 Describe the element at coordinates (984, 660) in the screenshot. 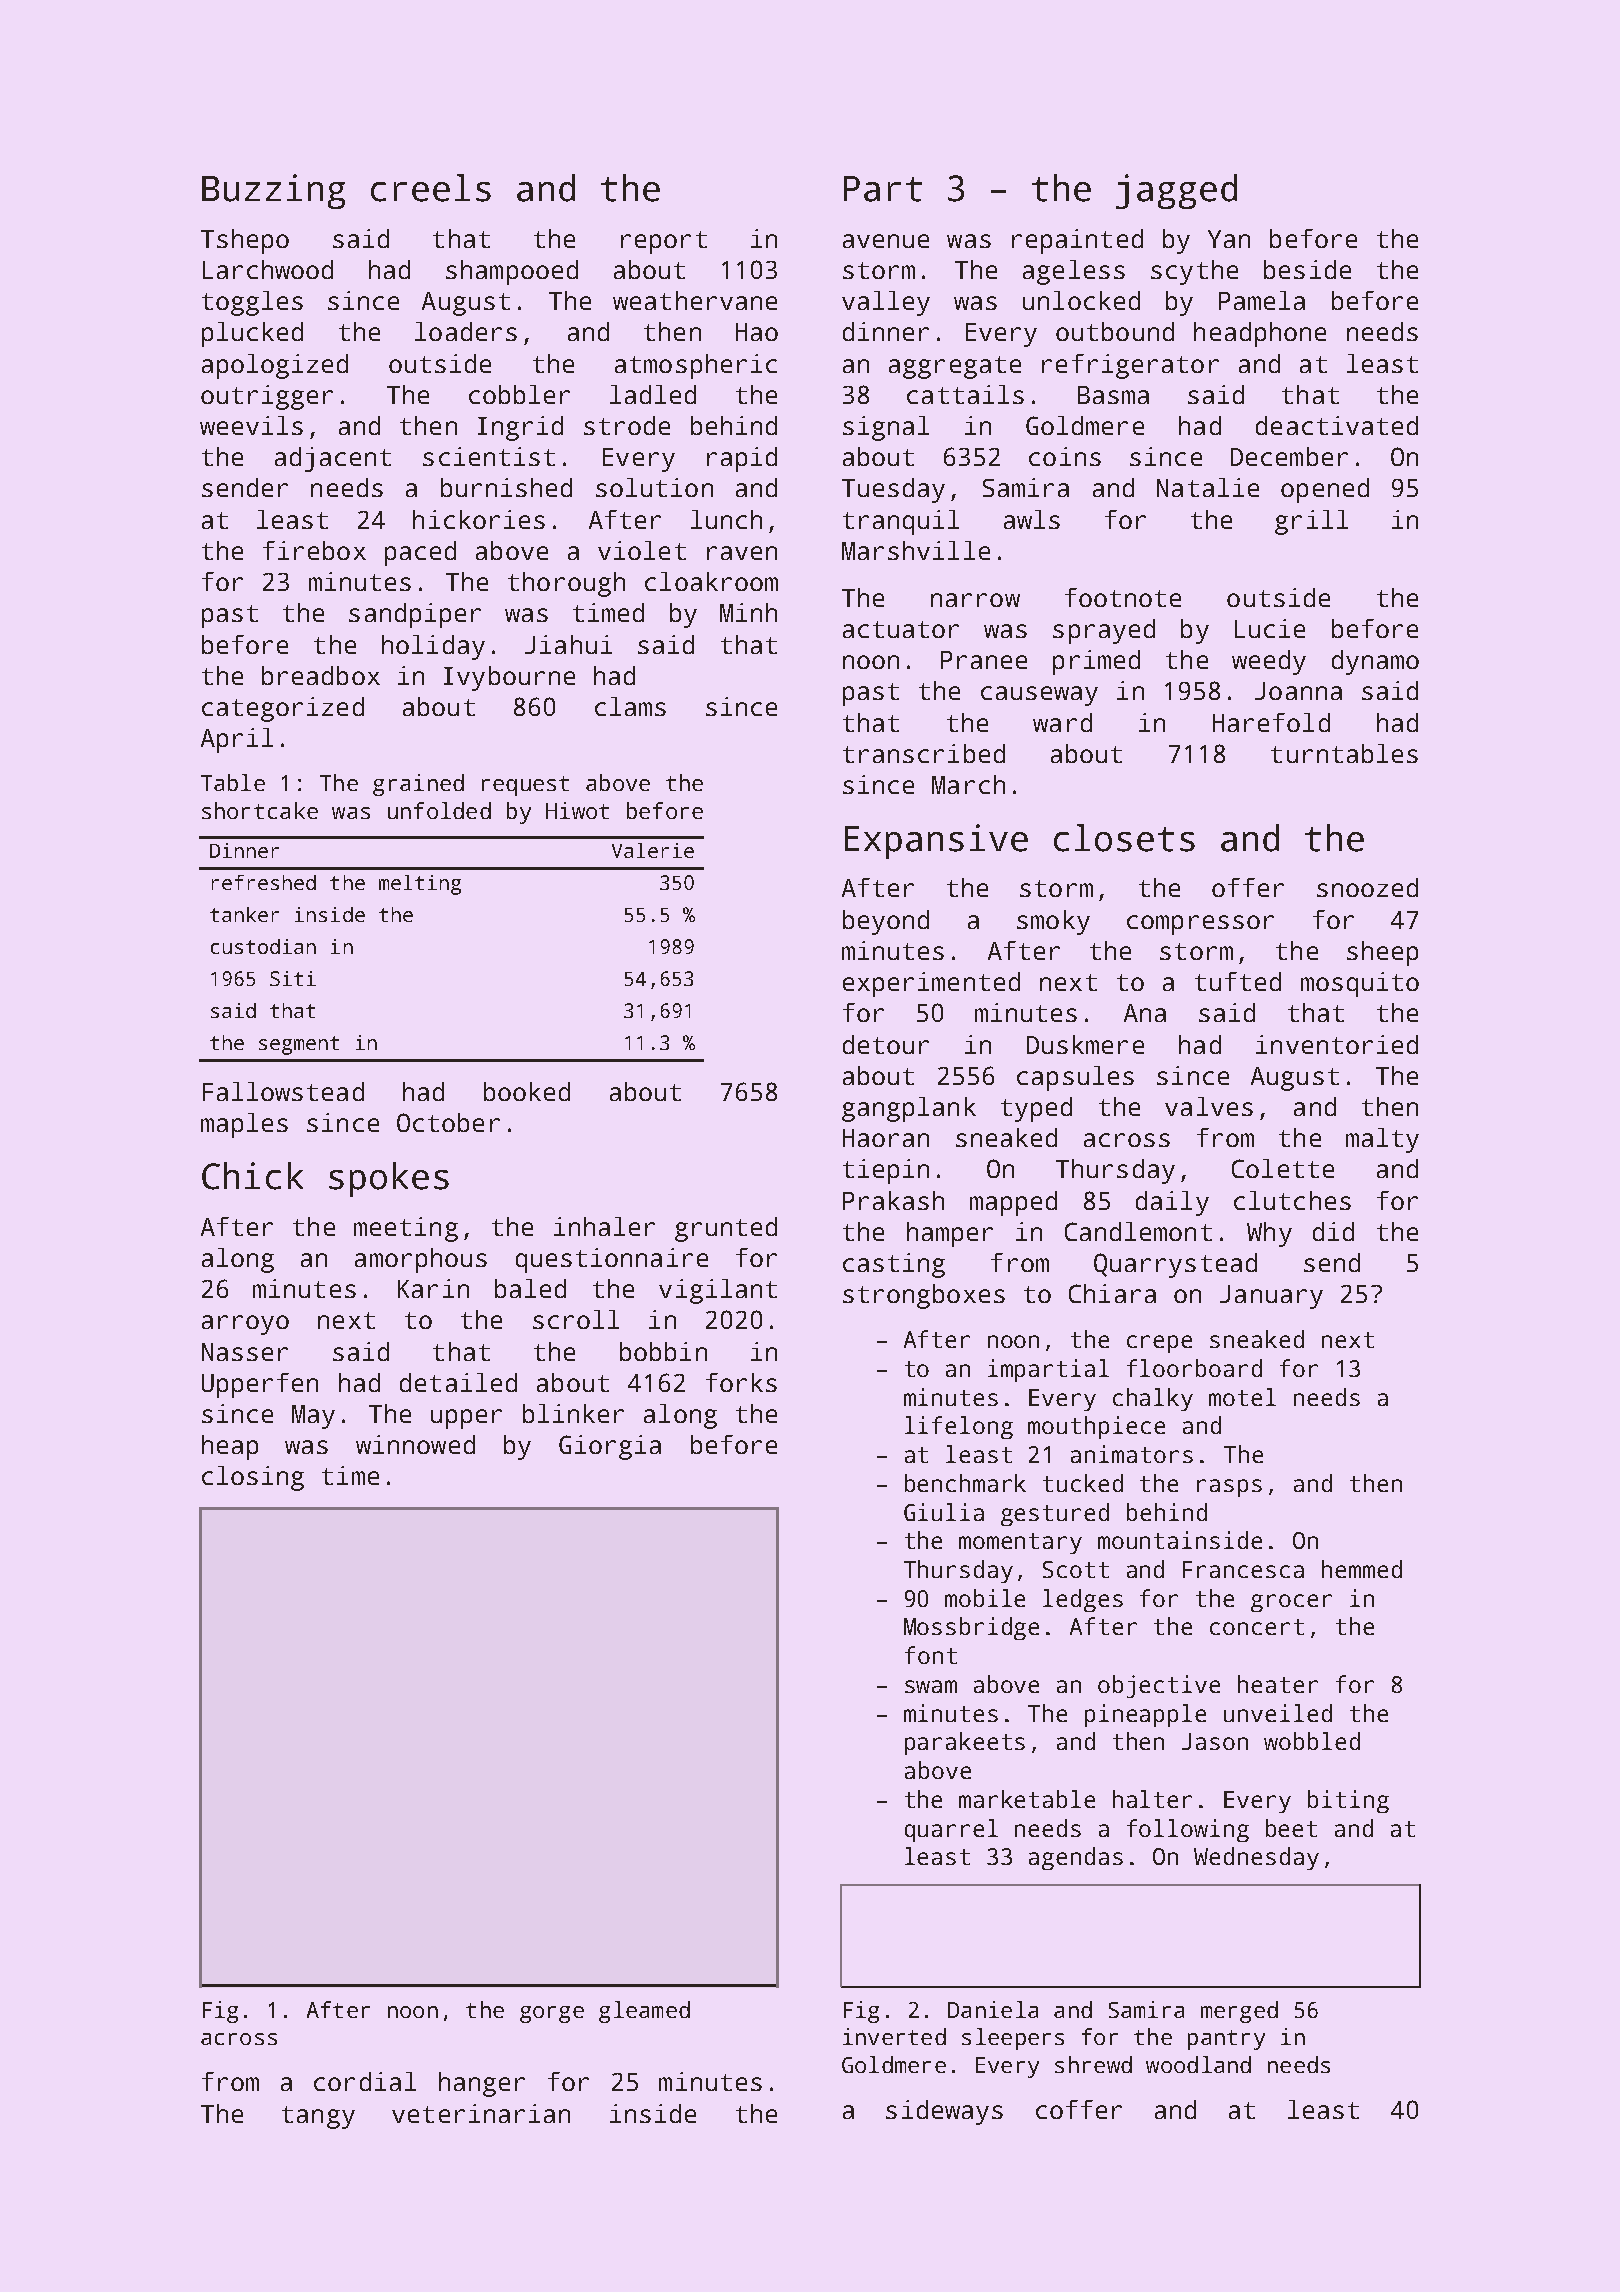

I see `Pranee` at that location.
